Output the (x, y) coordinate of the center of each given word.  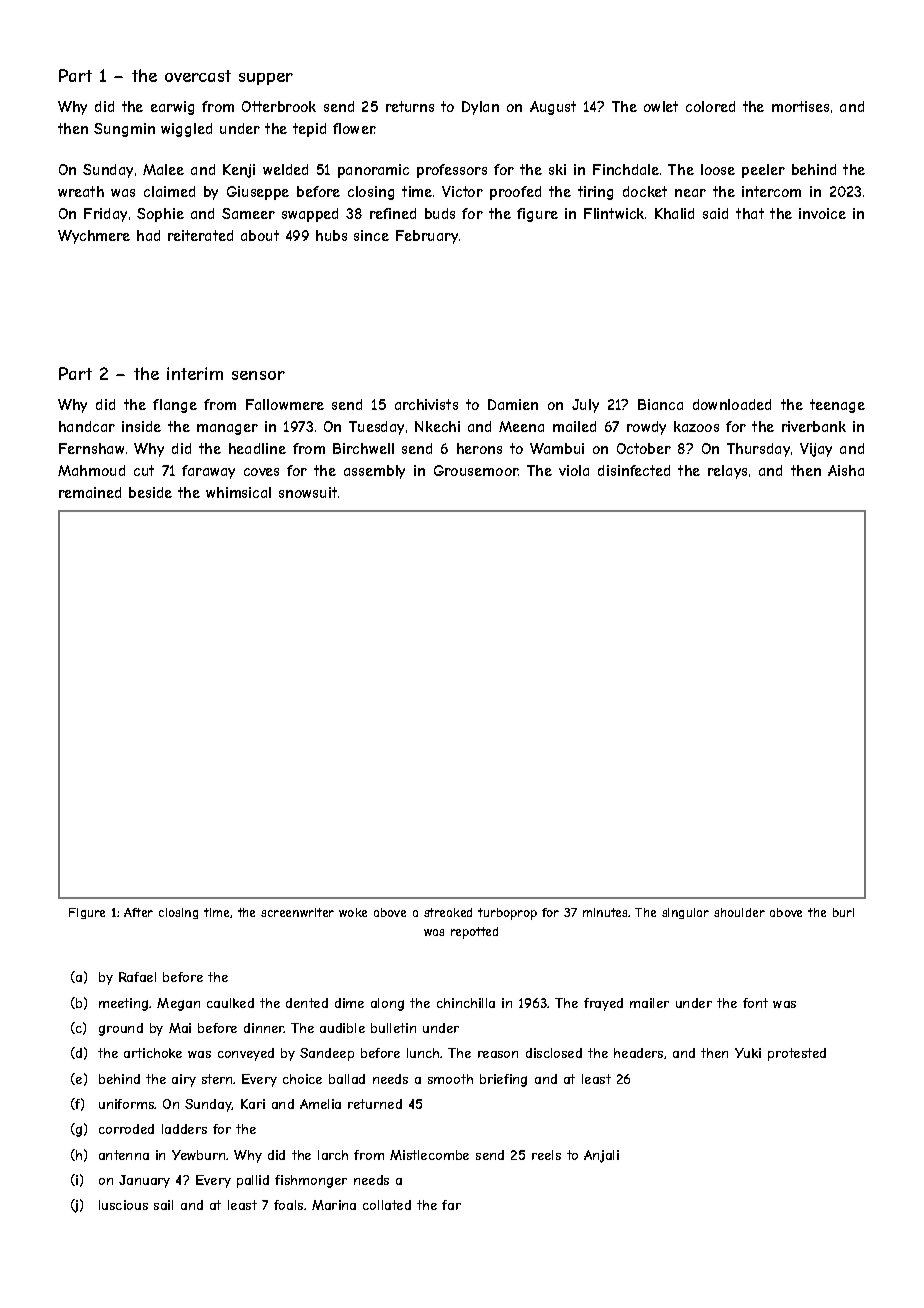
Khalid (674, 213)
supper (266, 79)
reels (546, 1155)
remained (90, 492)
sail (163, 1205)
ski (557, 169)
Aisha (846, 470)
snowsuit (308, 492)
